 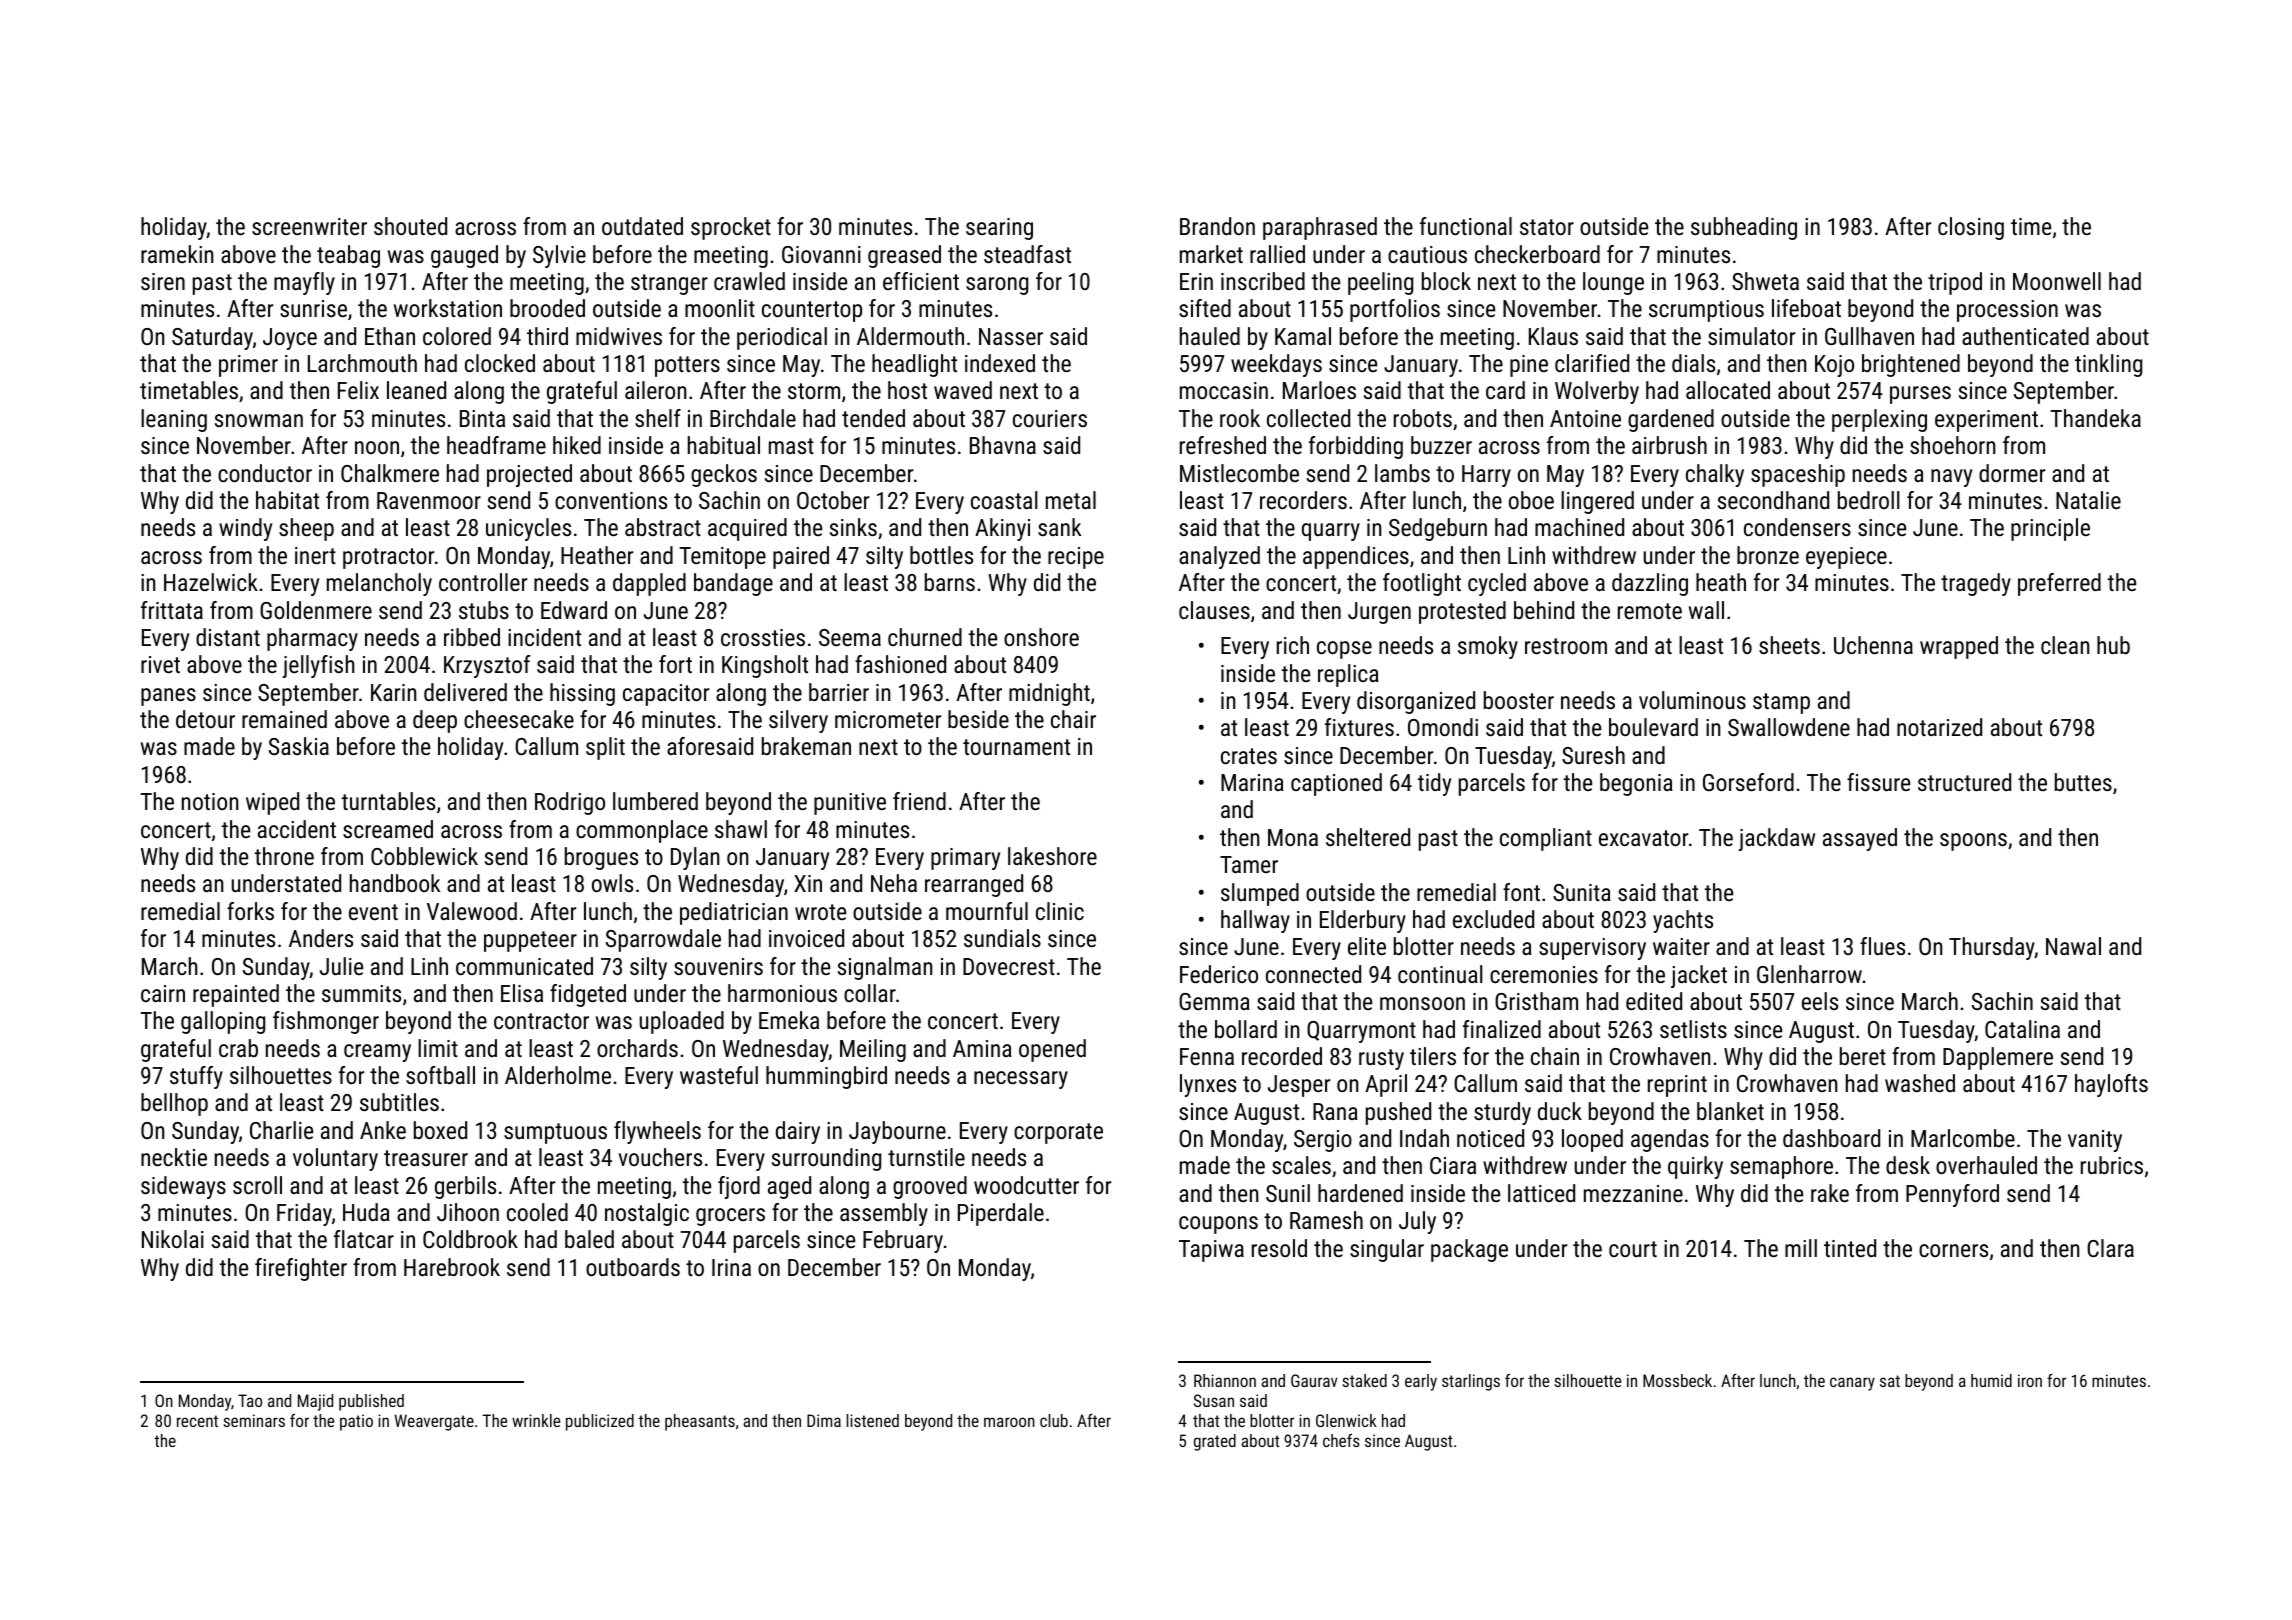 What do you see at coordinates (1971, 228) in the screenshot?
I see `closing` at bounding box center [1971, 228].
